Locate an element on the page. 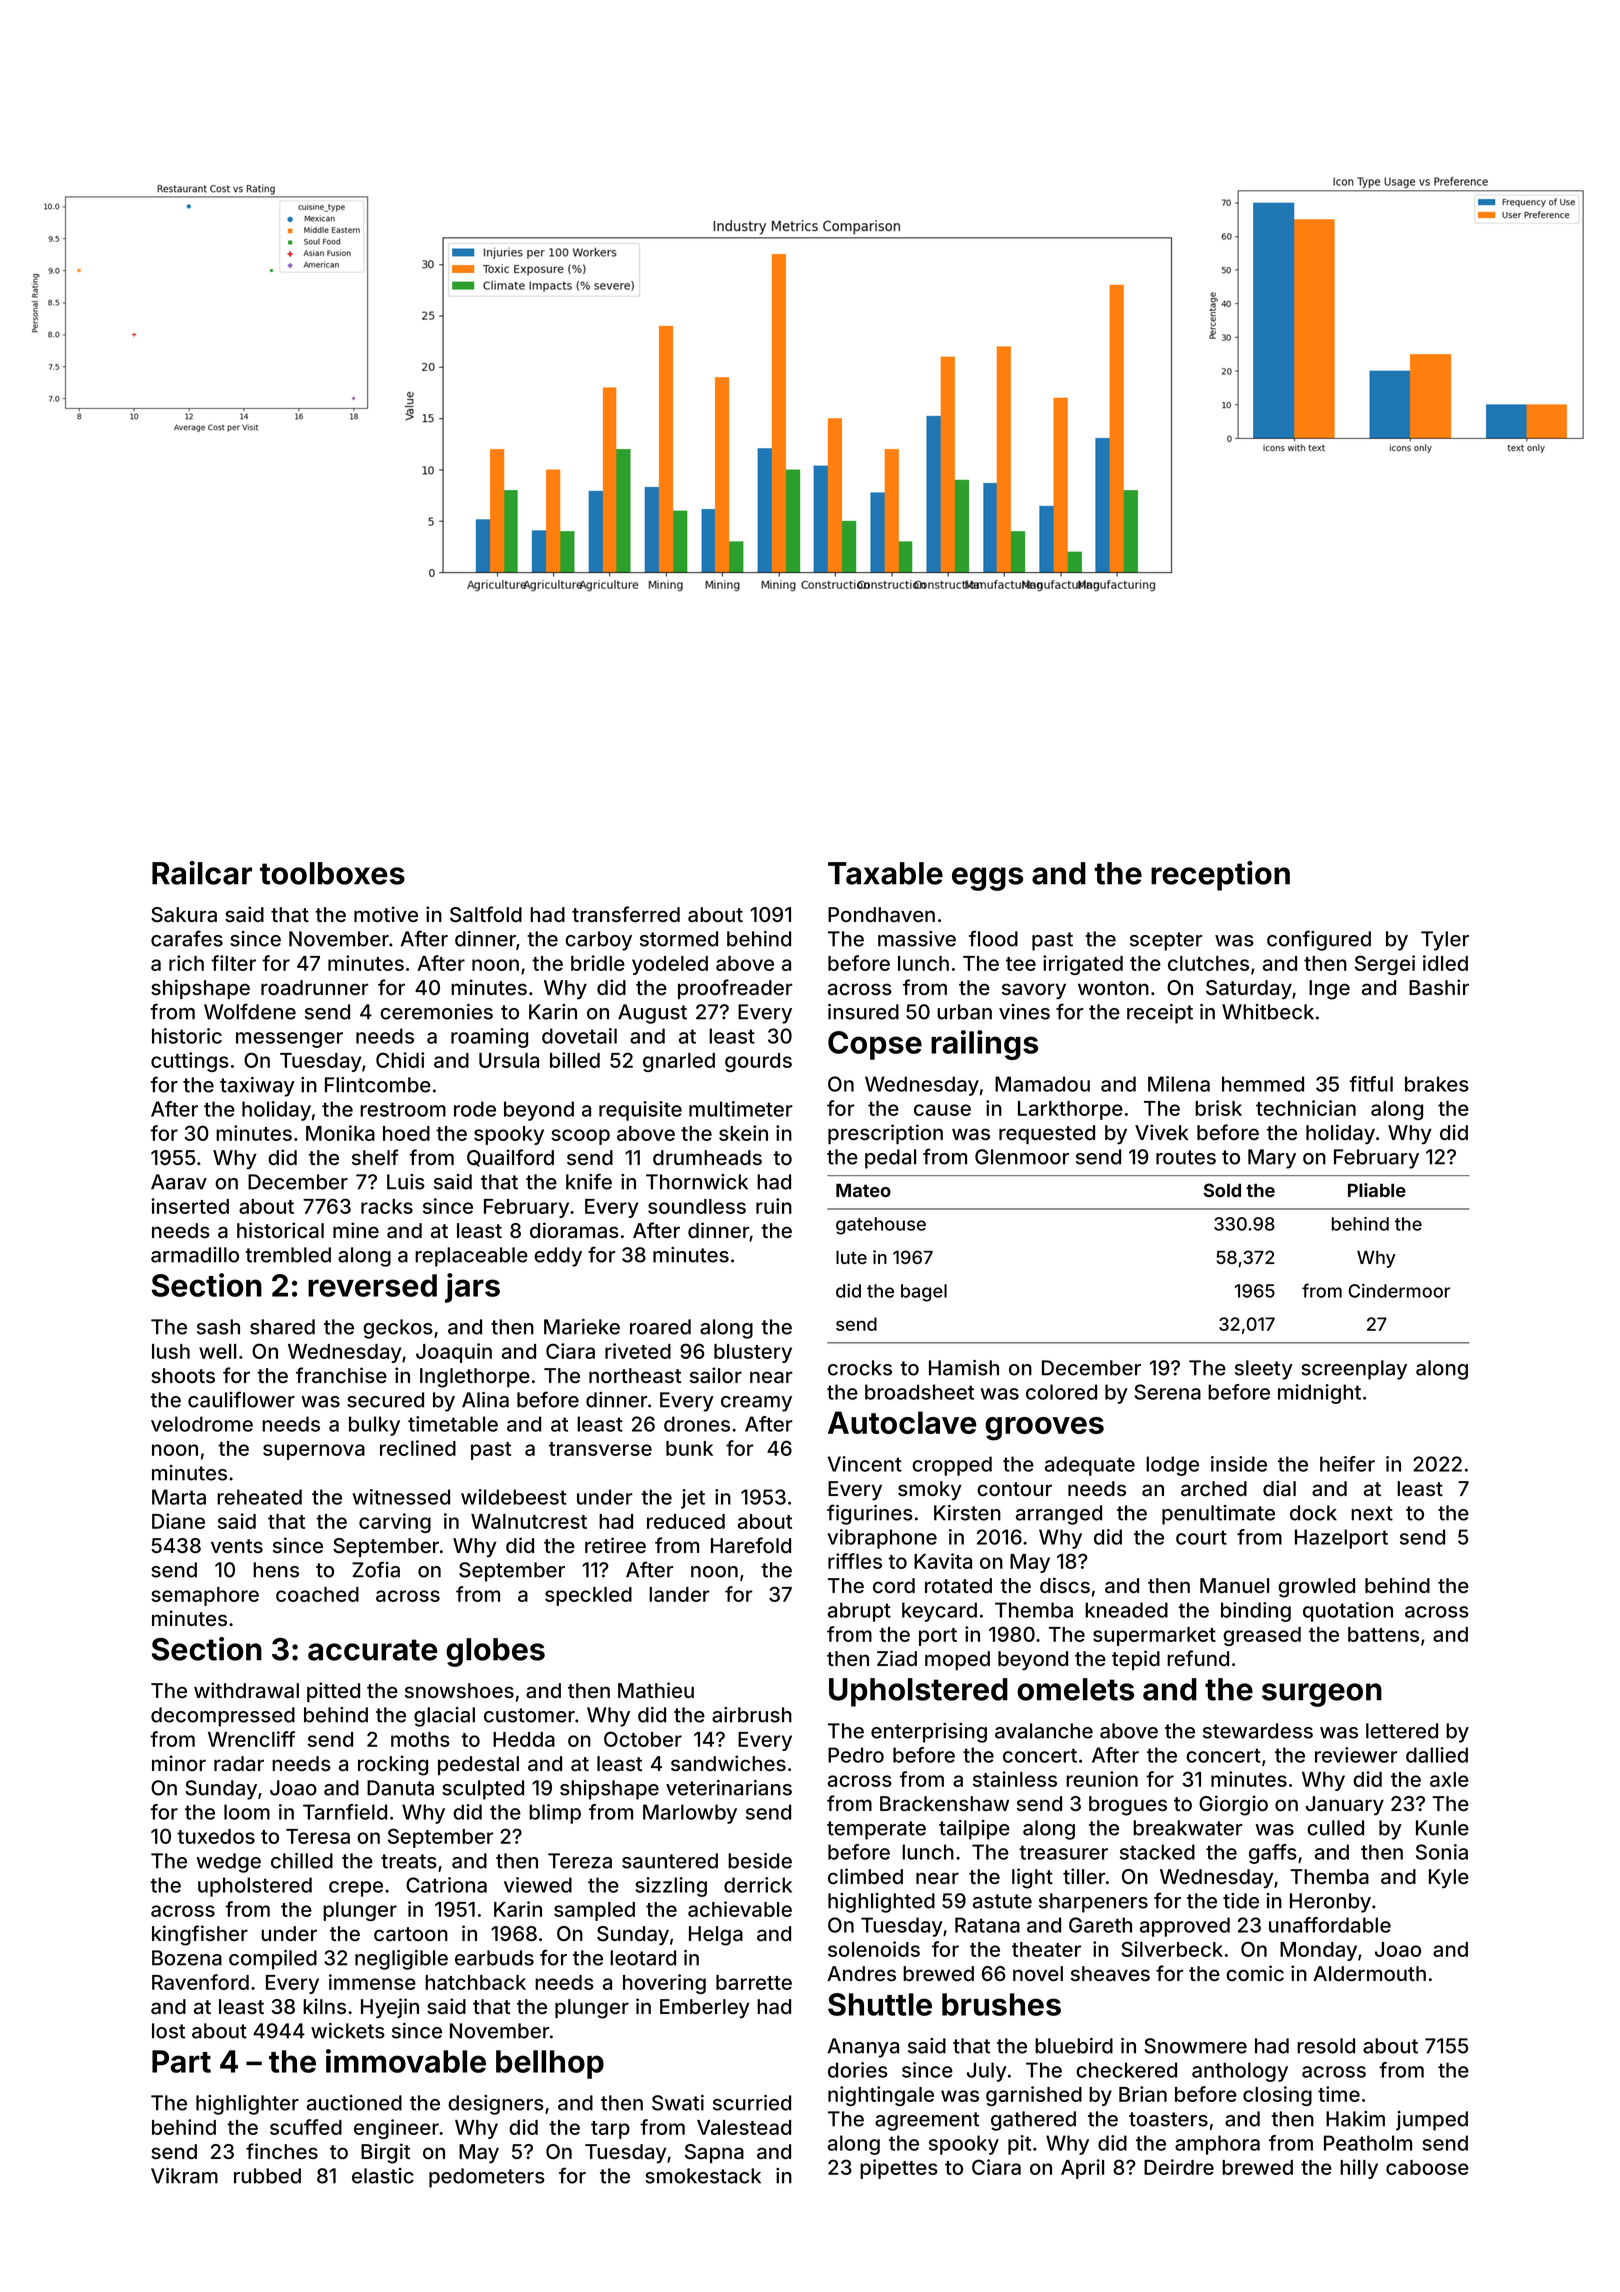  tailpipe is located at coordinates (974, 1830).
